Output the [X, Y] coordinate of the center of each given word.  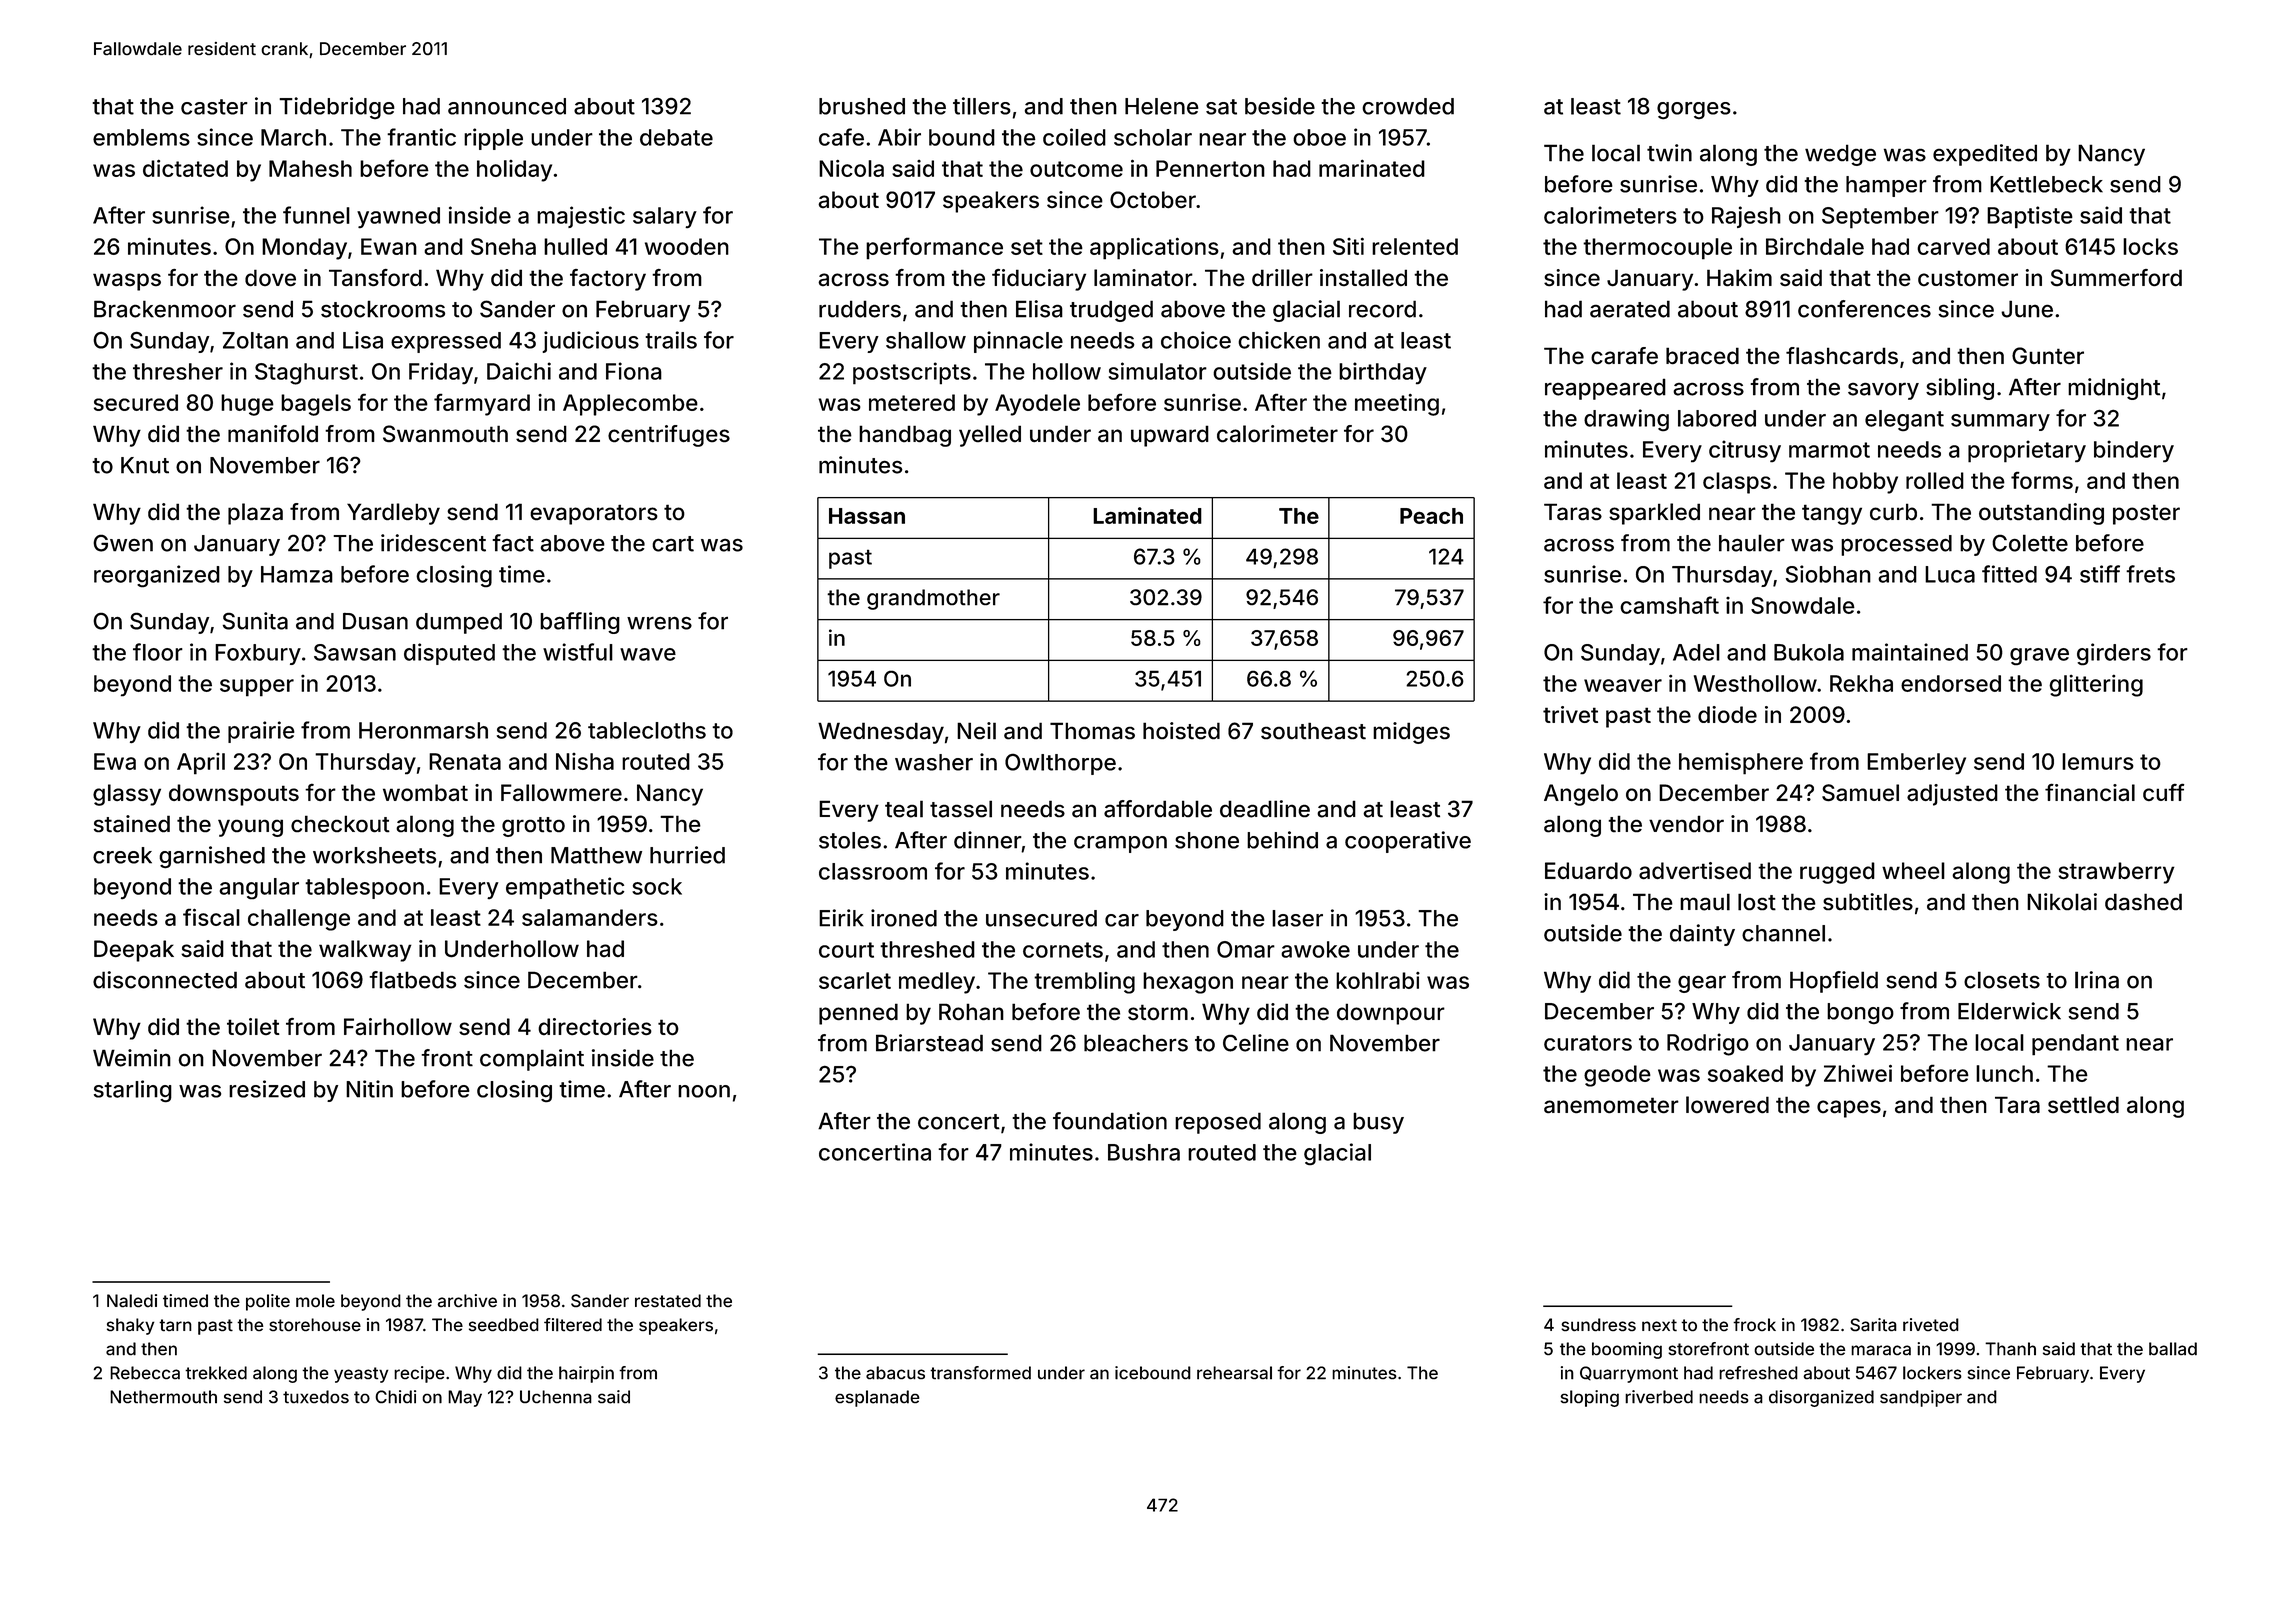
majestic [581, 217]
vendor [1686, 824]
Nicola [851, 168]
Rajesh [1746, 217]
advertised [1695, 870]
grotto [533, 827]
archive [467, 1300]
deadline [1265, 809]
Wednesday [881, 733]
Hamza [297, 574]
